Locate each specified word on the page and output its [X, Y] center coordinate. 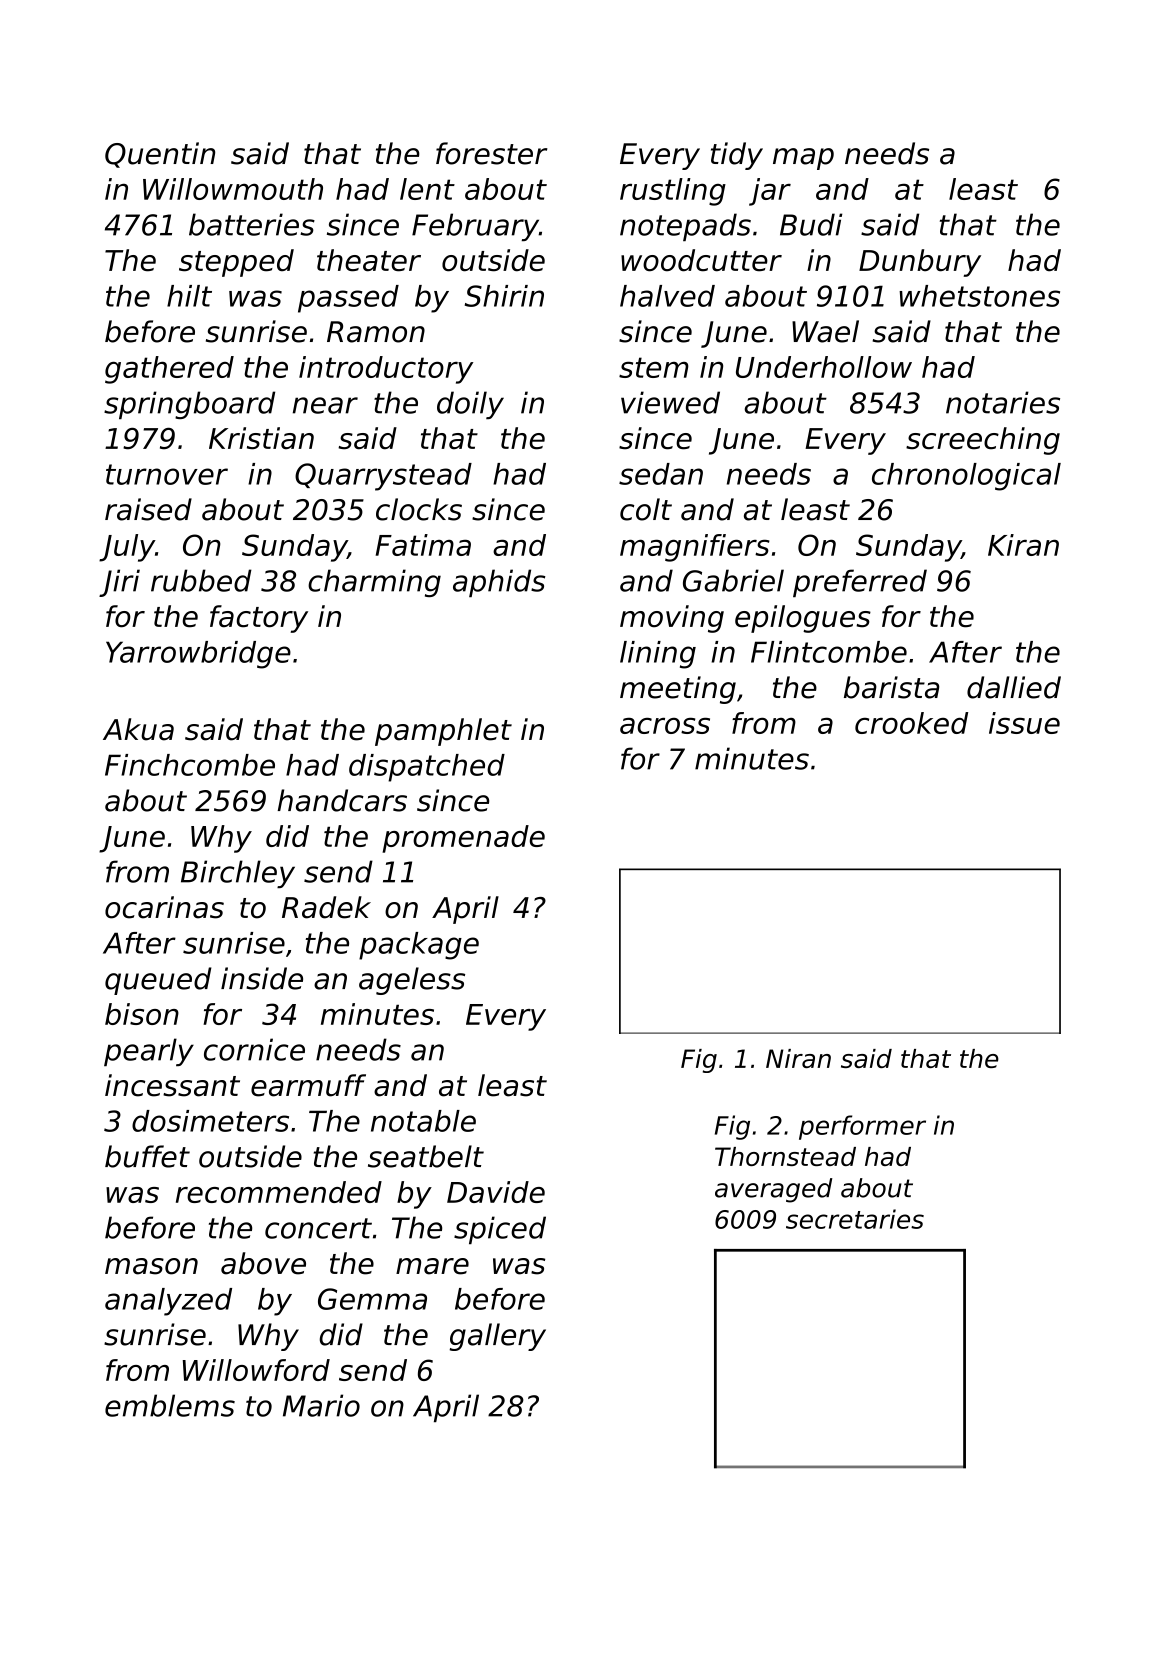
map [803, 159]
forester [492, 153]
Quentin [160, 155]
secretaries [855, 1219]
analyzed [168, 1302]
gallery [497, 1337]
